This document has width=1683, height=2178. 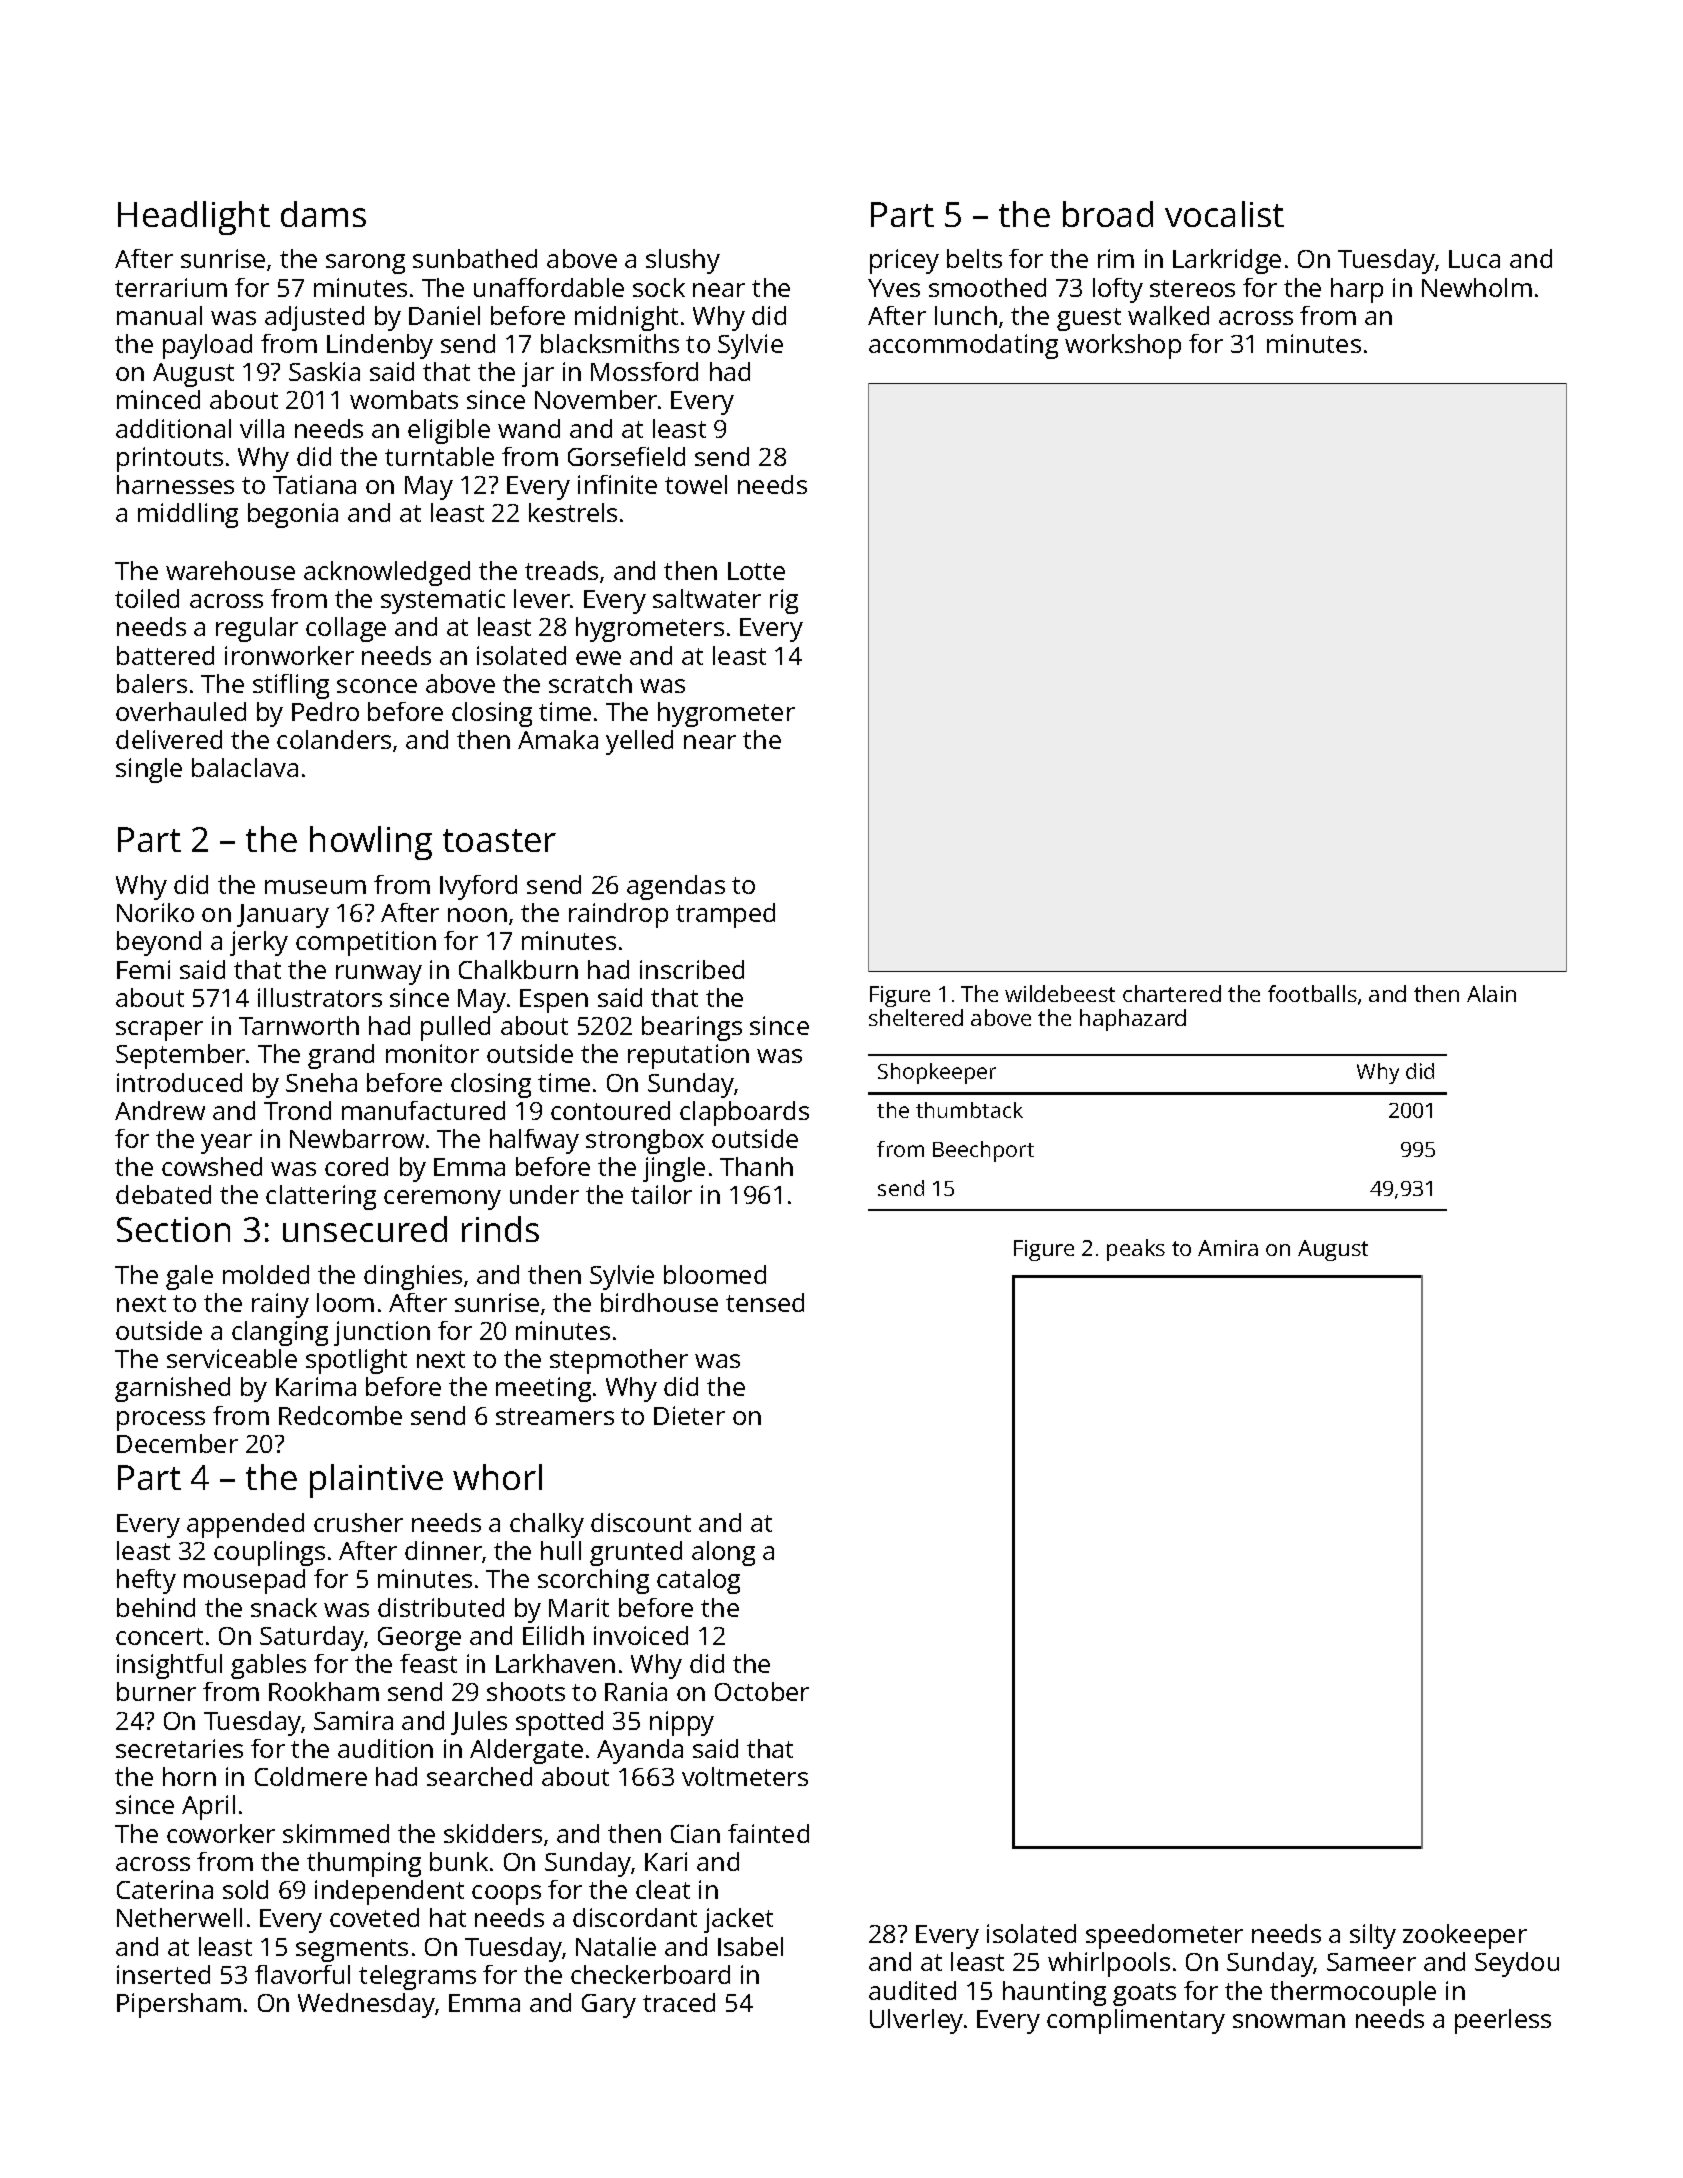 I want to click on clapboards, so click(x=744, y=1113).
